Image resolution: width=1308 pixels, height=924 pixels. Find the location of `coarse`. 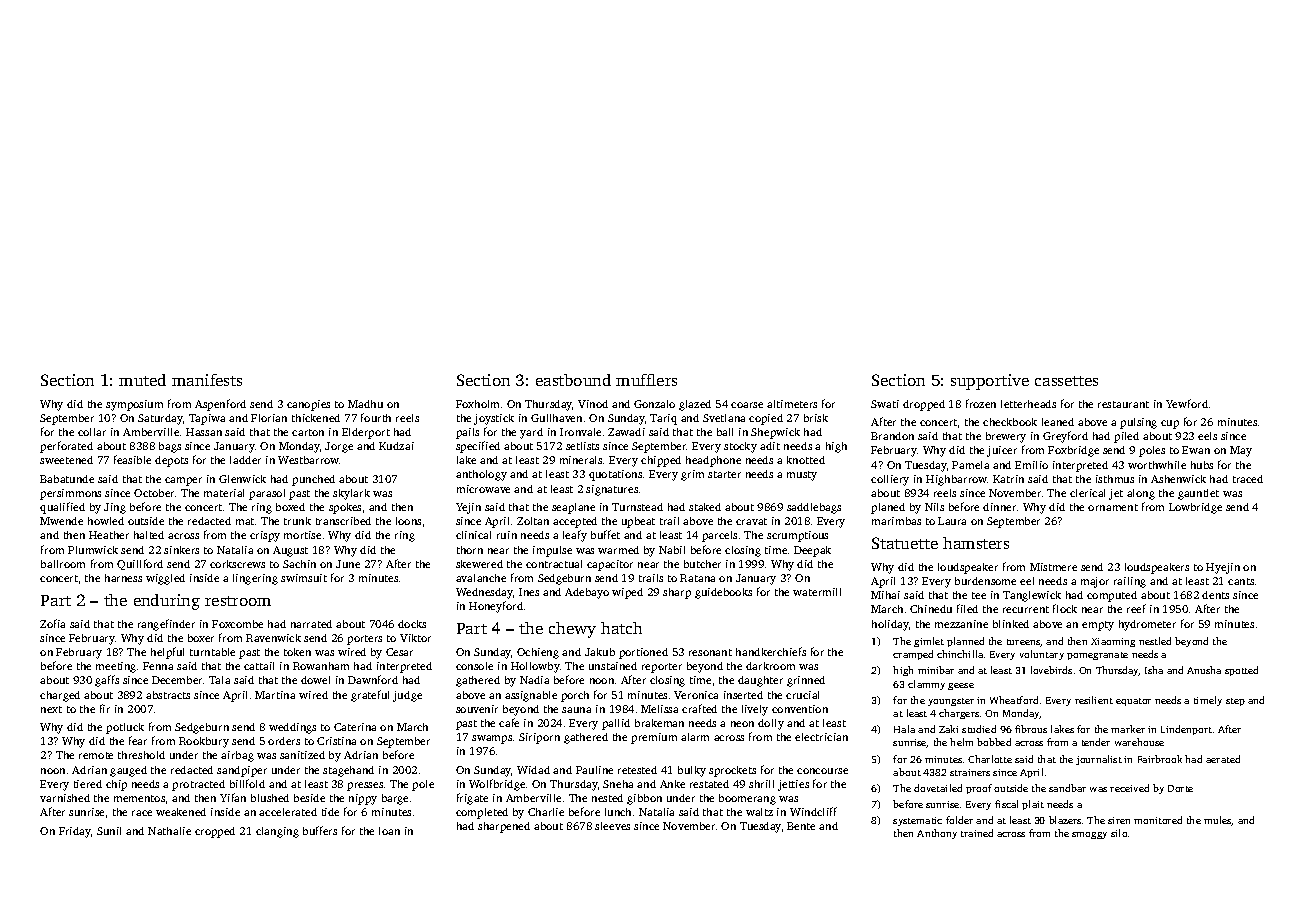

coarse is located at coordinates (747, 405).
